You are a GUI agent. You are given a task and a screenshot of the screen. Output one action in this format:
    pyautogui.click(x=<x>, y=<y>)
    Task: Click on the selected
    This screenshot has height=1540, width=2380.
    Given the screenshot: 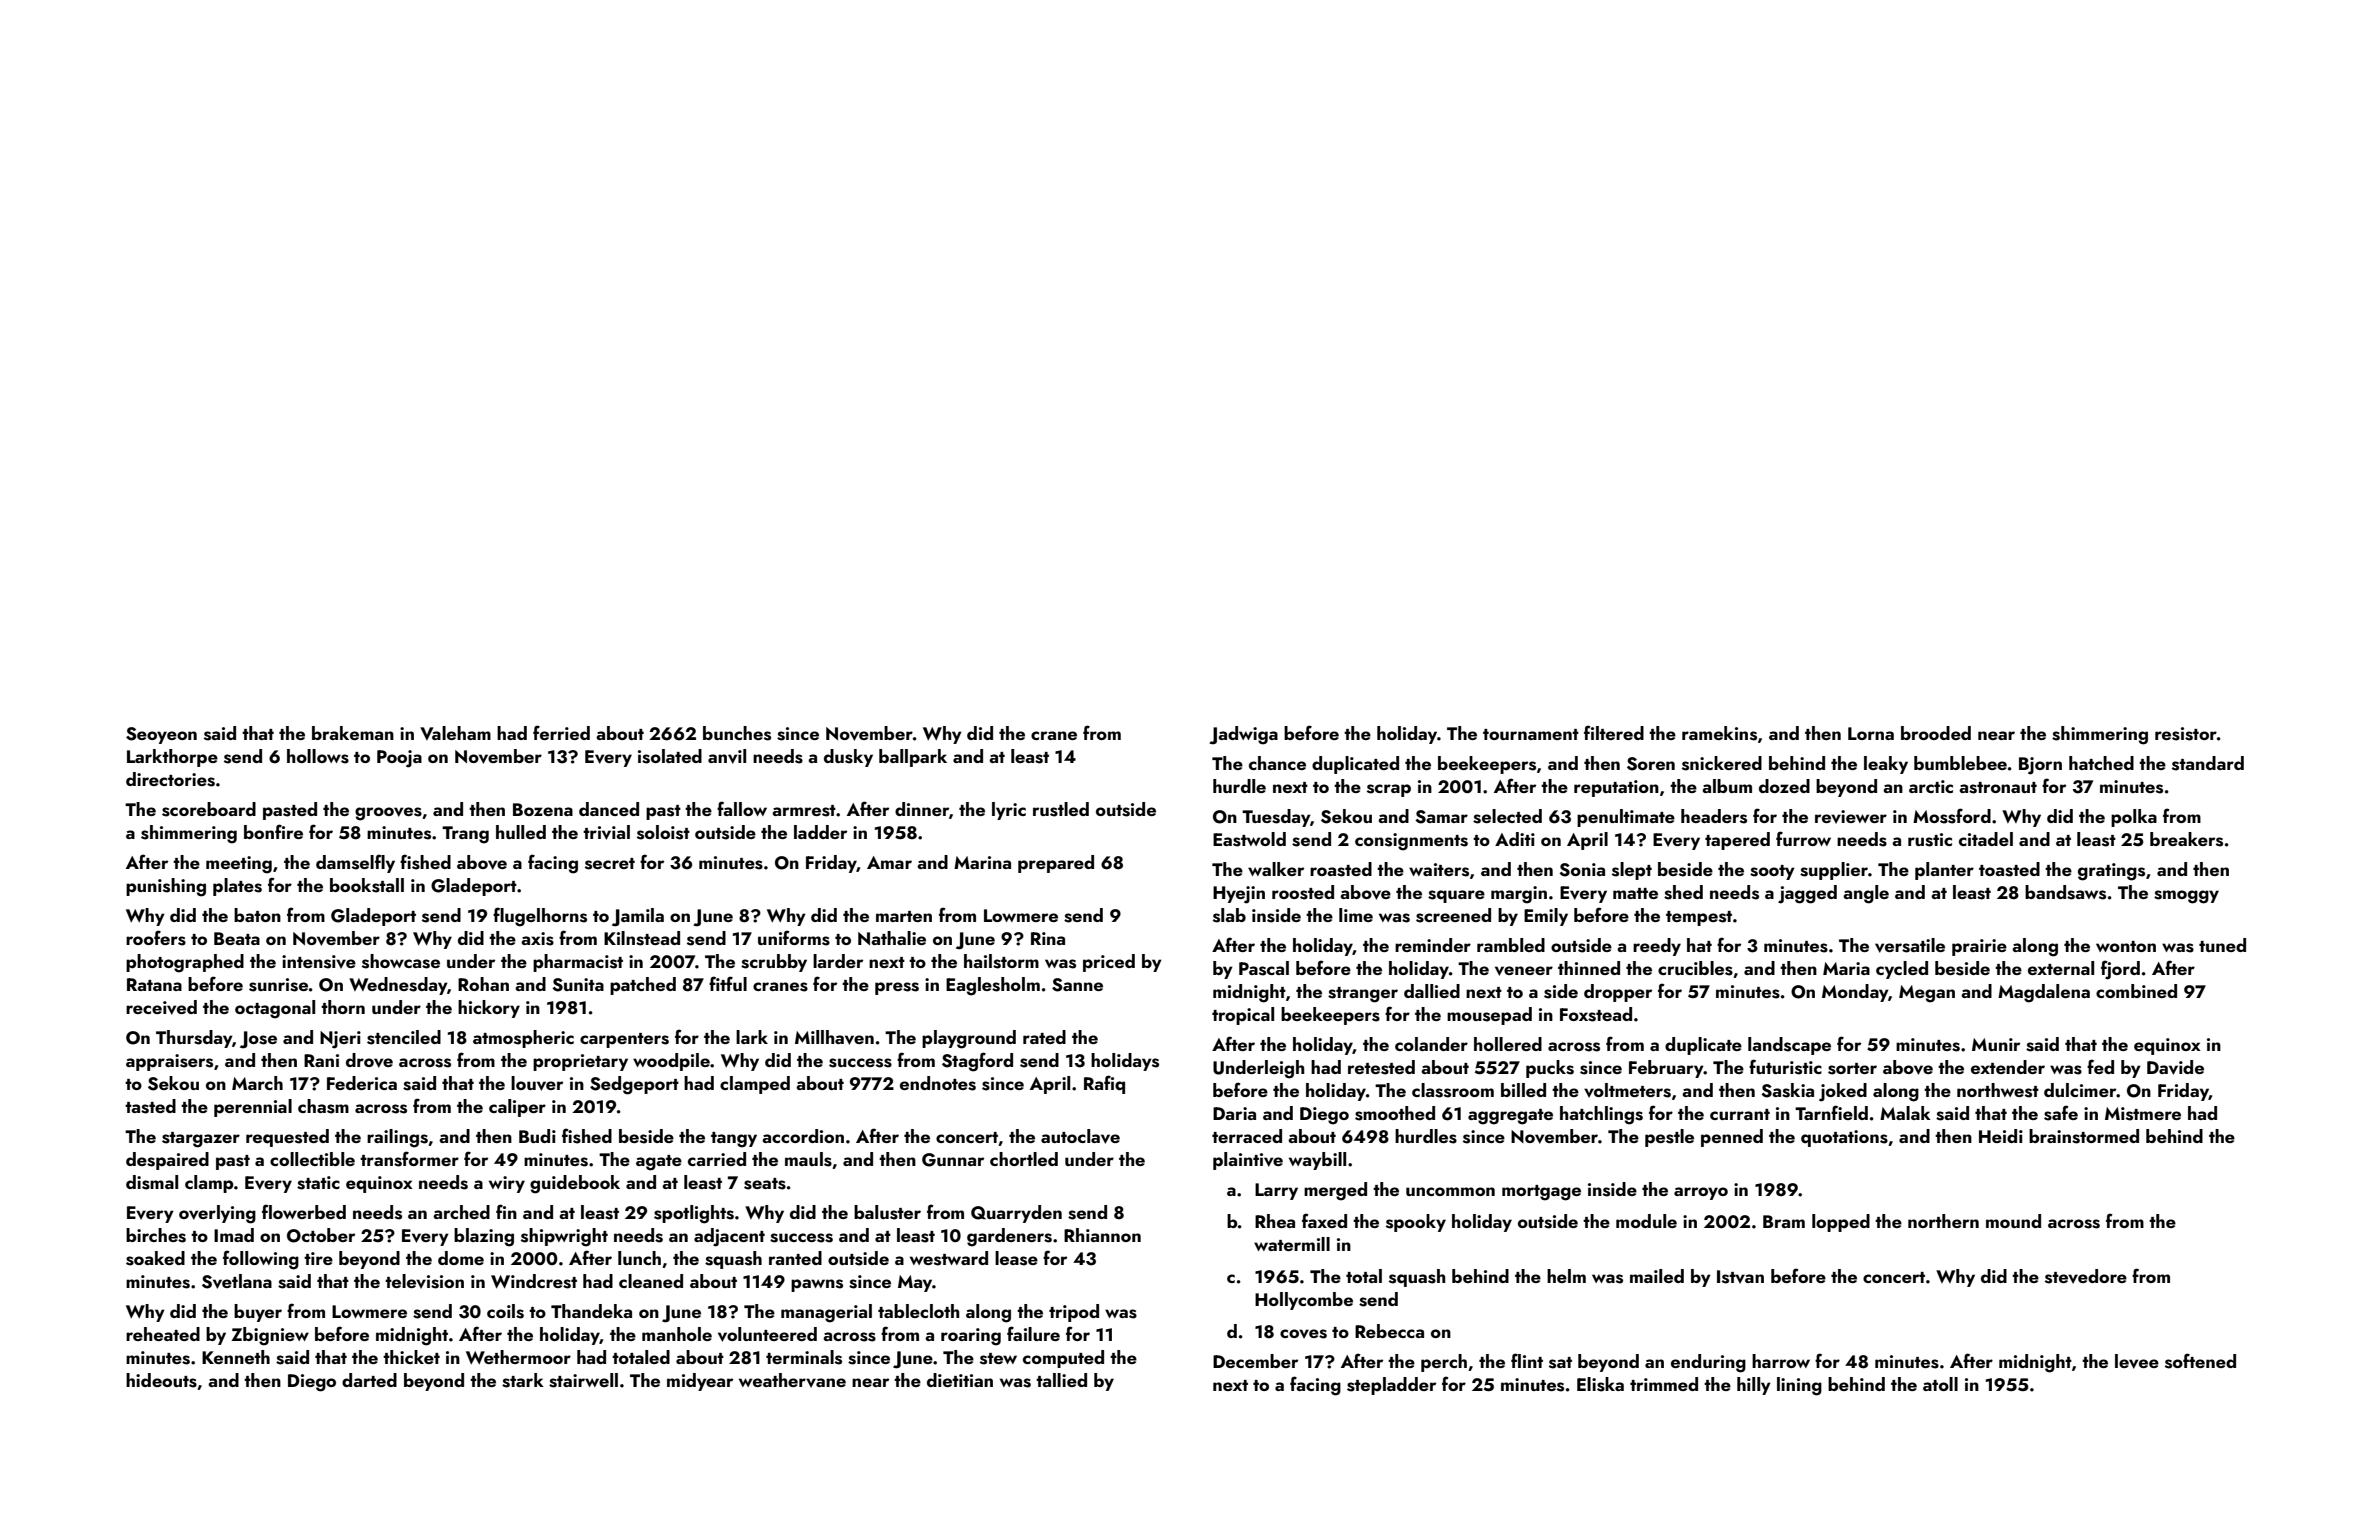 What is the action you would take?
    pyautogui.click(x=1507, y=816)
